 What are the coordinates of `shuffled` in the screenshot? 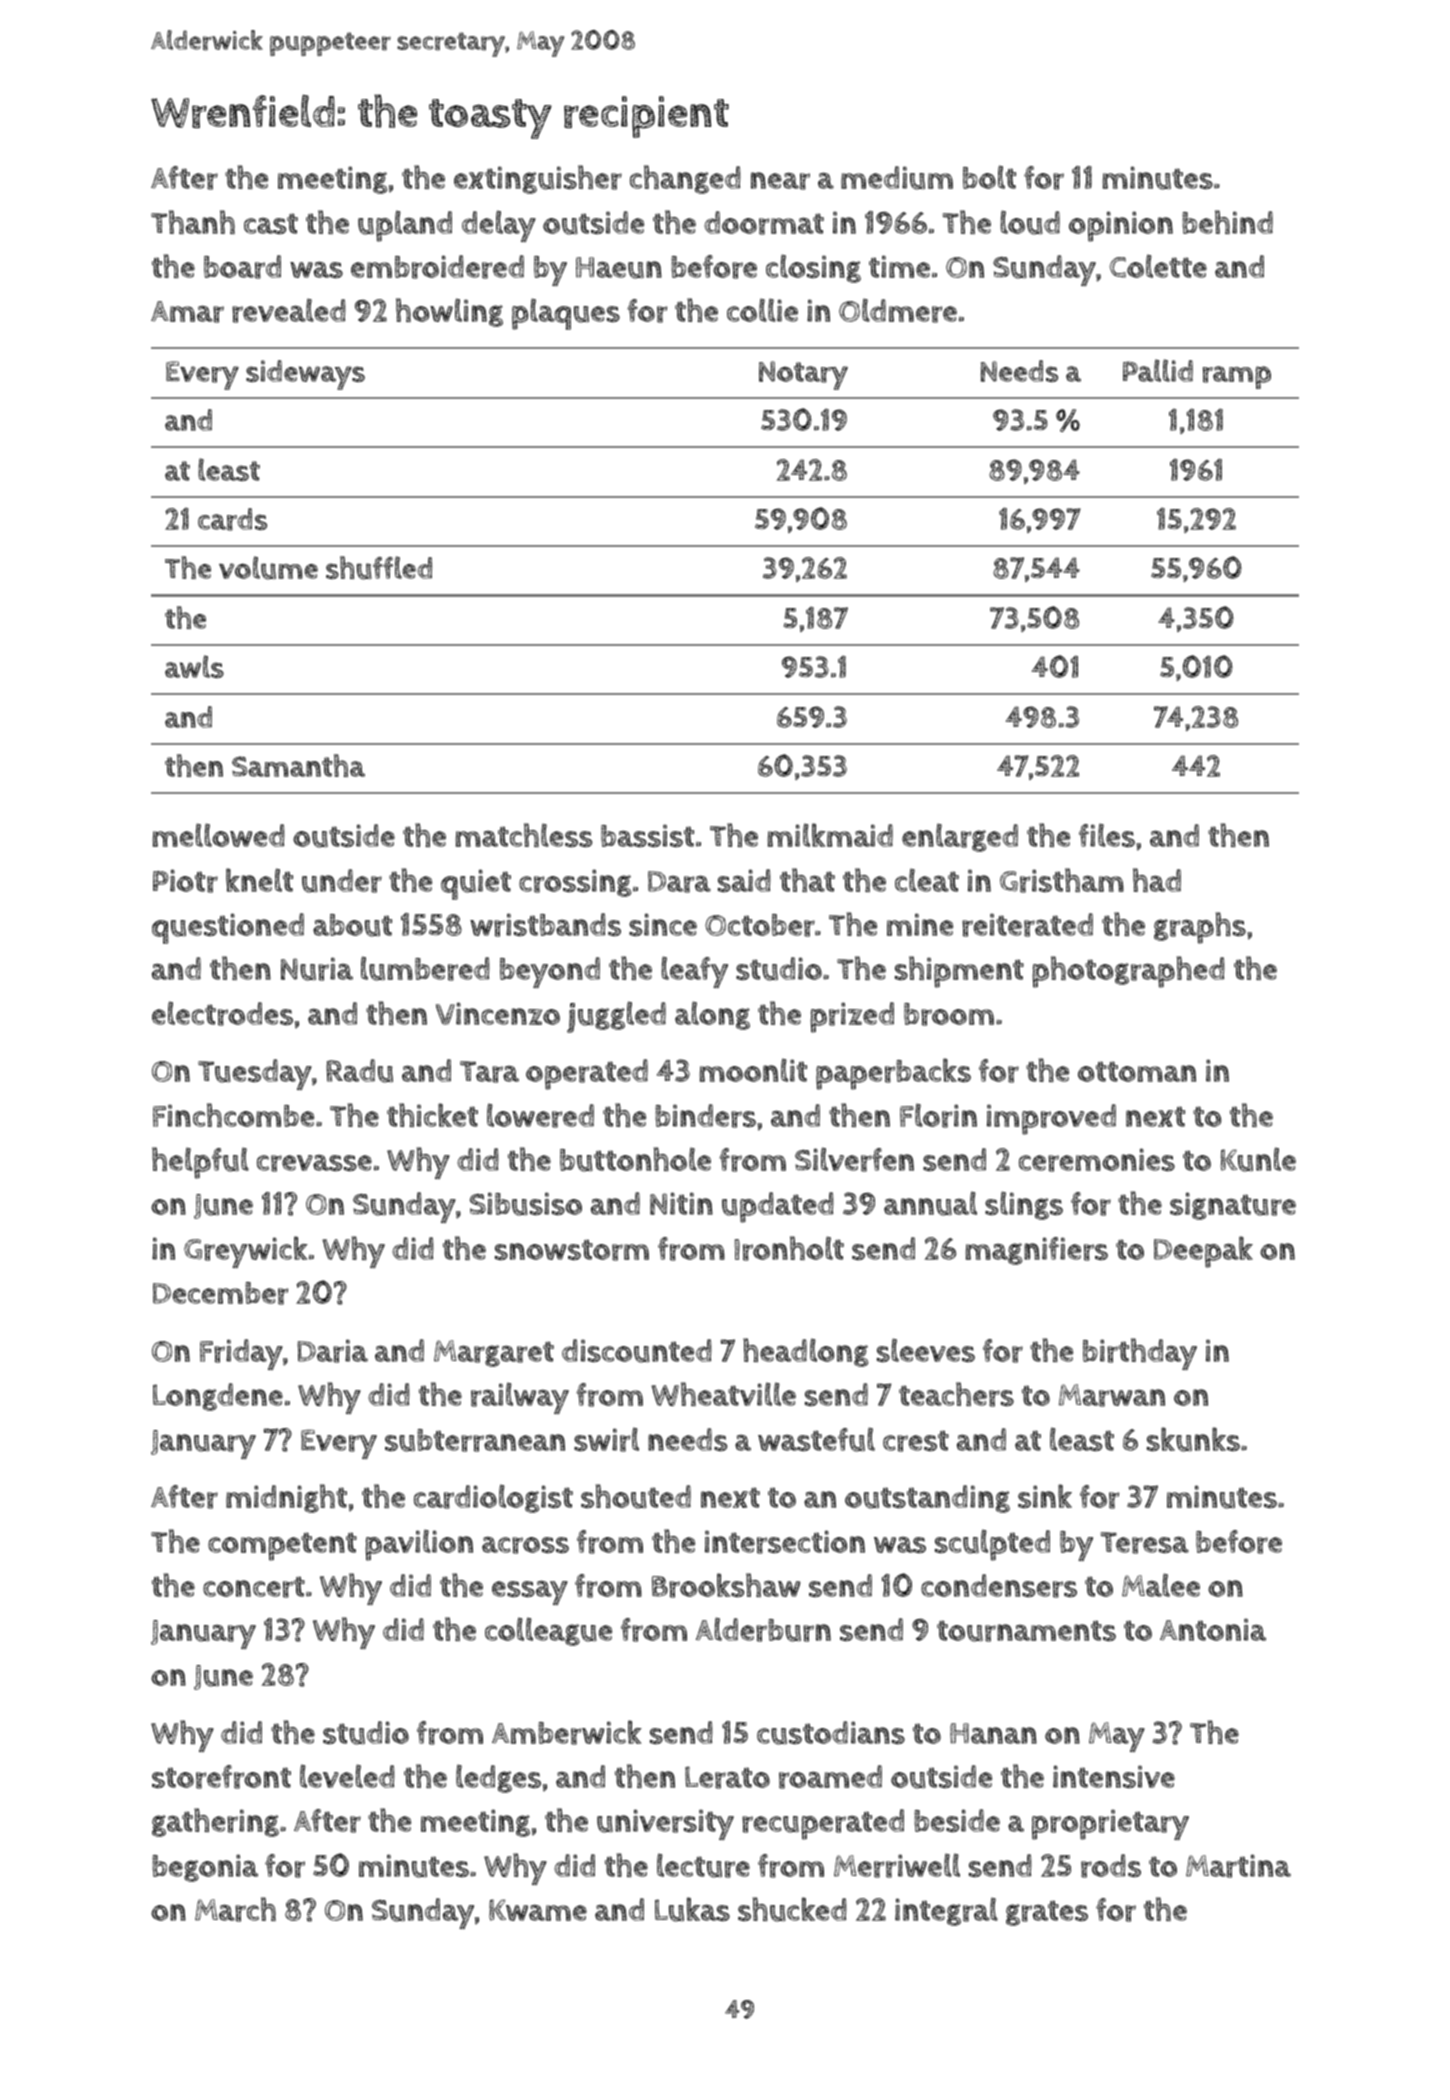 It's located at (379, 568).
